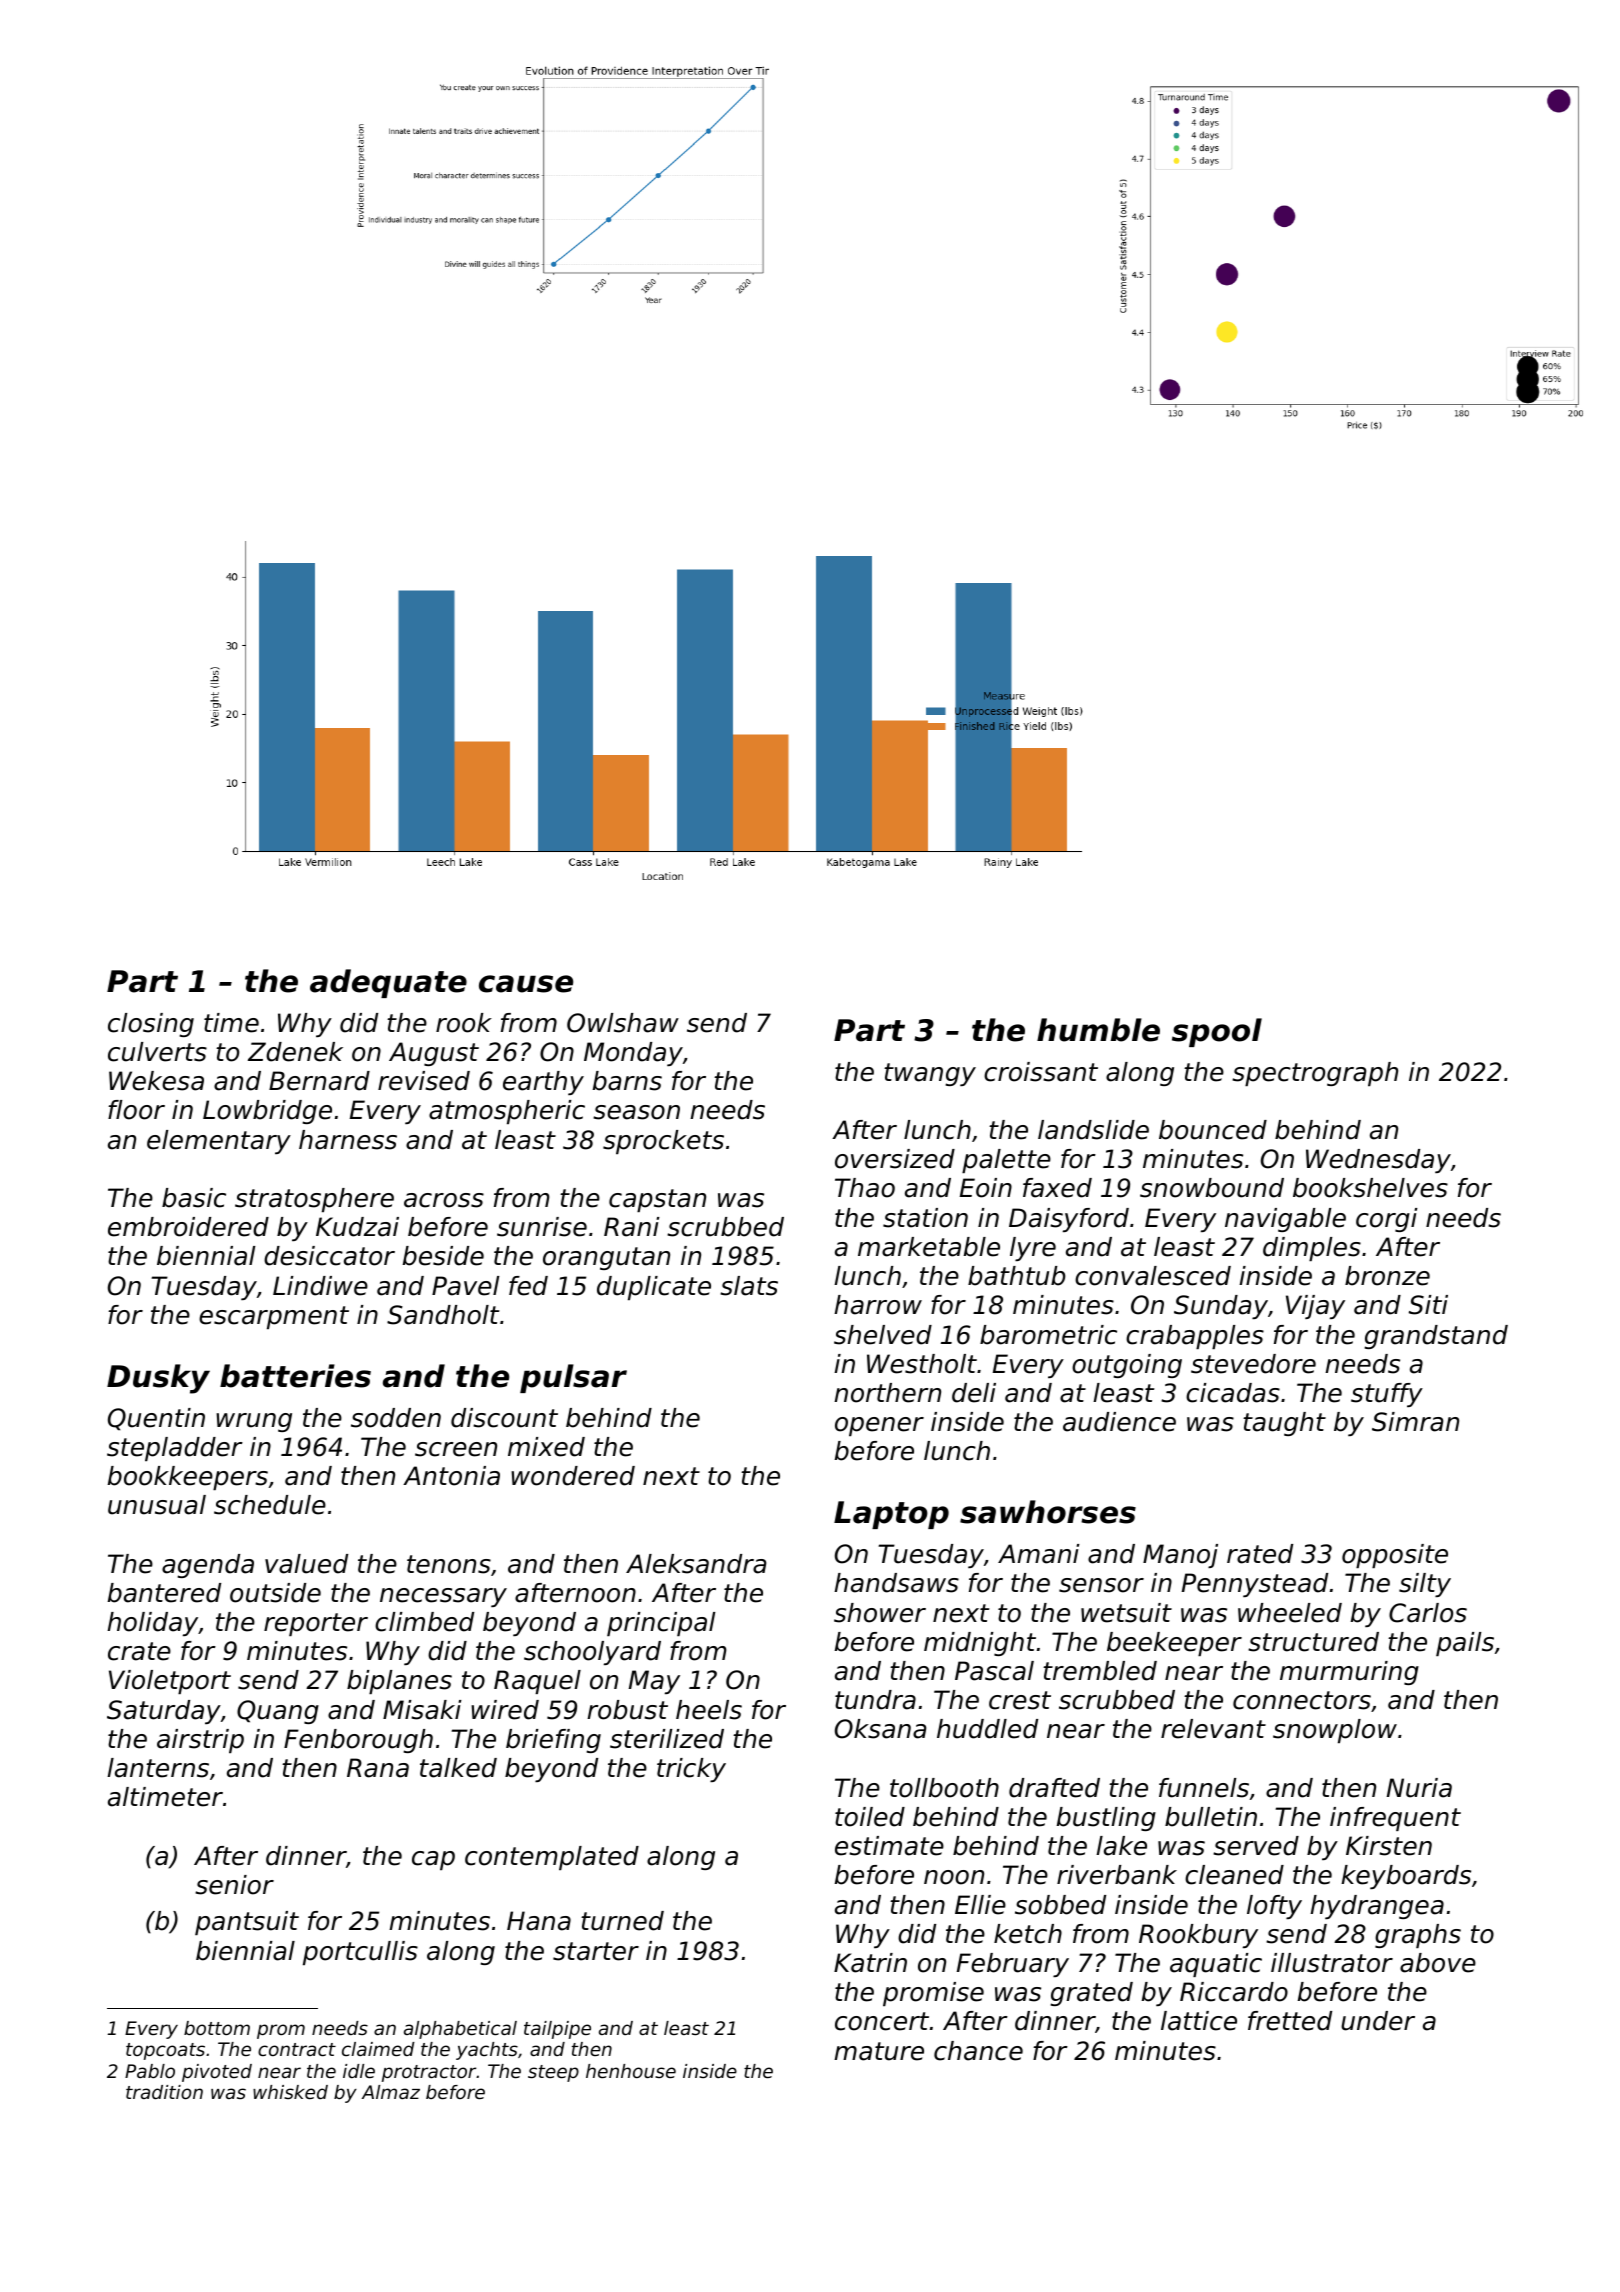 Image resolution: width=1620 pixels, height=2292 pixels. I want to click on bottom, so click(217, 2028).
